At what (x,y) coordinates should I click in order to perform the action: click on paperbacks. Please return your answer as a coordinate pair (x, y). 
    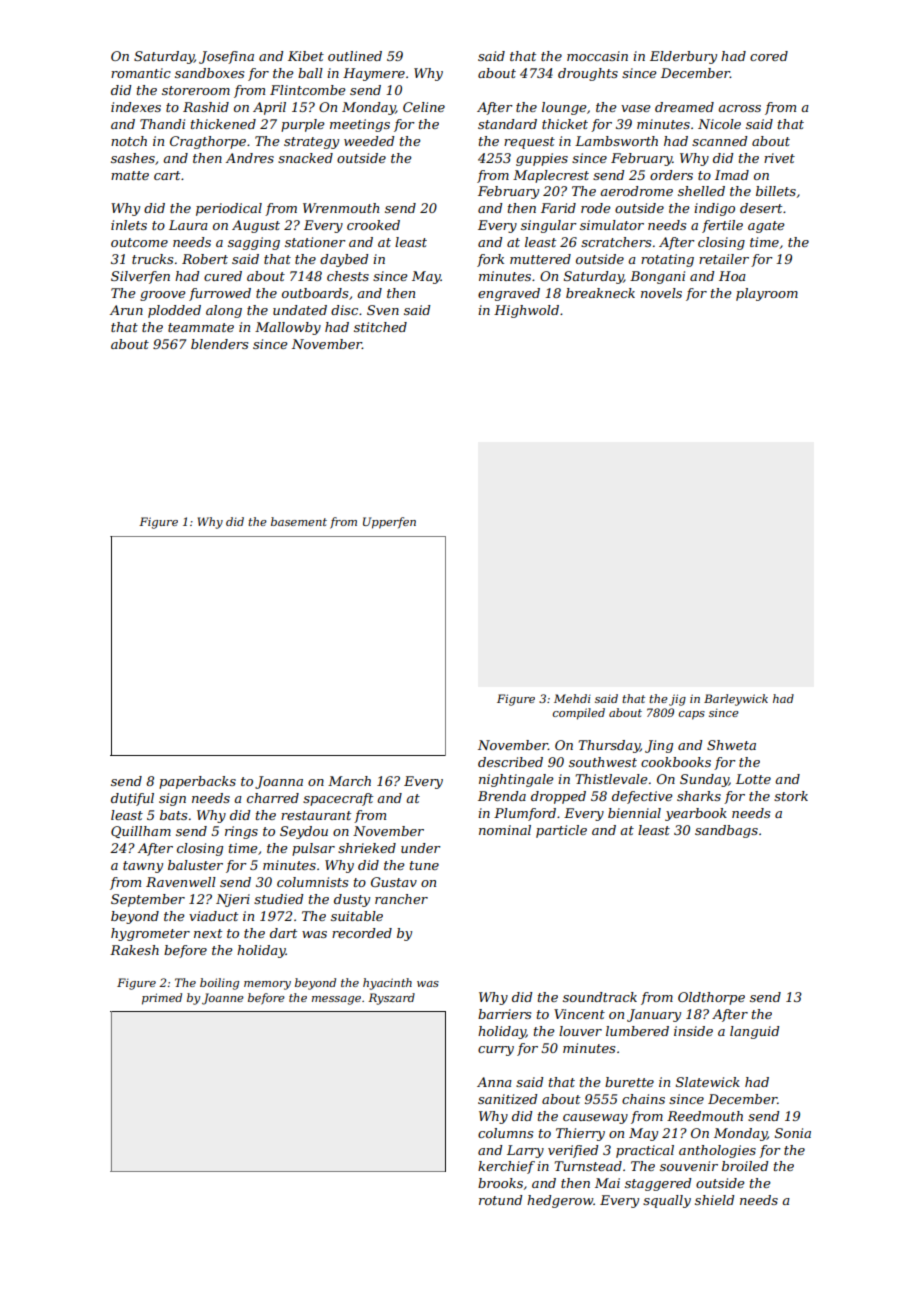
    Looking at the image, I should click on (197, 782).
